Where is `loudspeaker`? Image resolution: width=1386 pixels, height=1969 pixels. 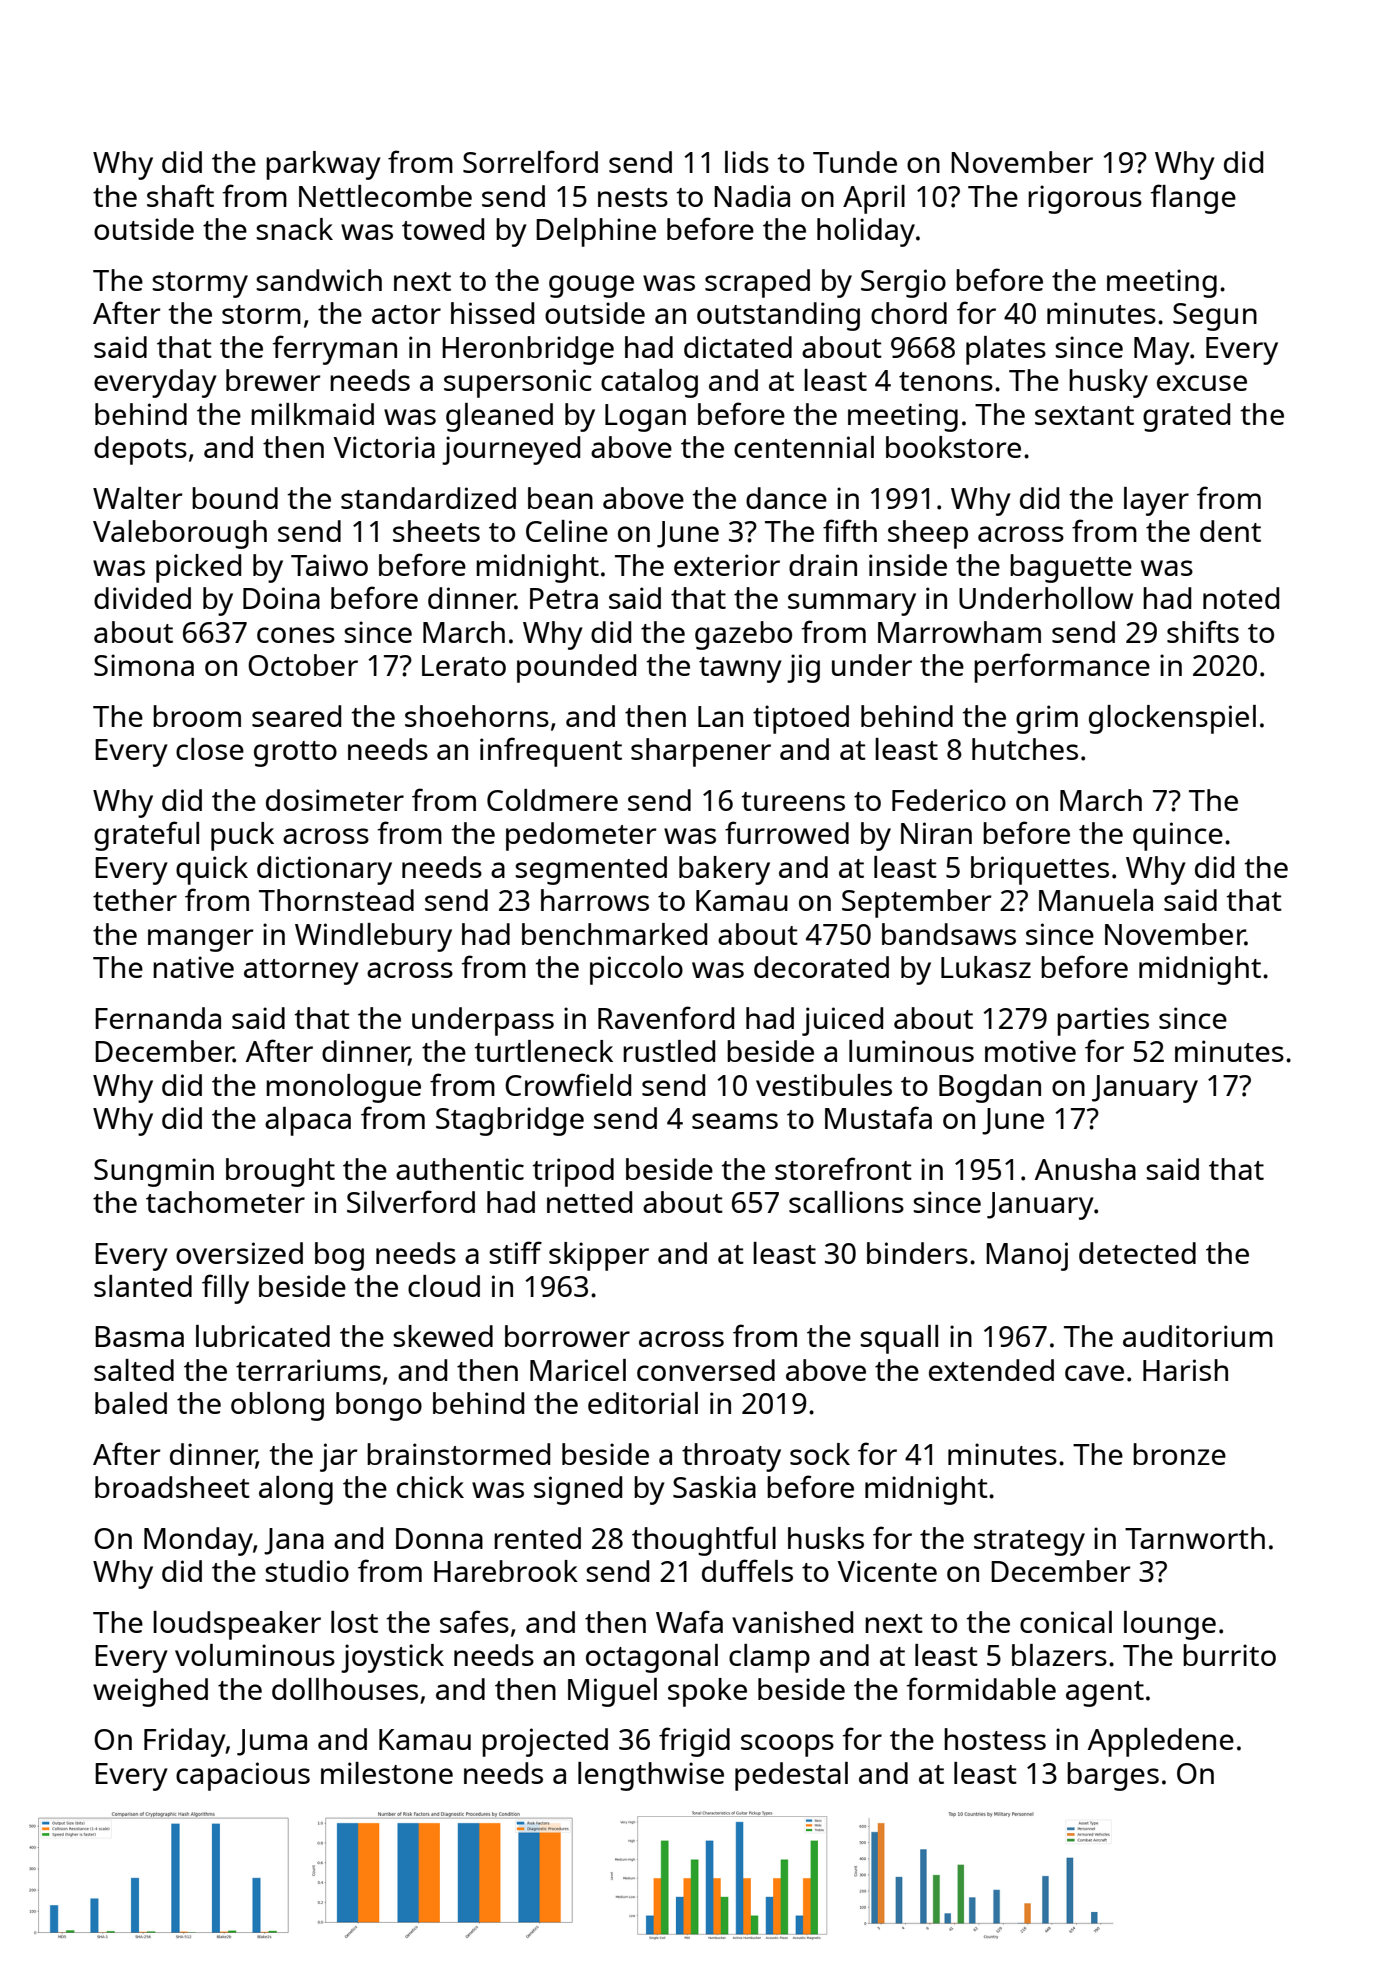
loudspeaker is located at coordinates (237, 1625).
